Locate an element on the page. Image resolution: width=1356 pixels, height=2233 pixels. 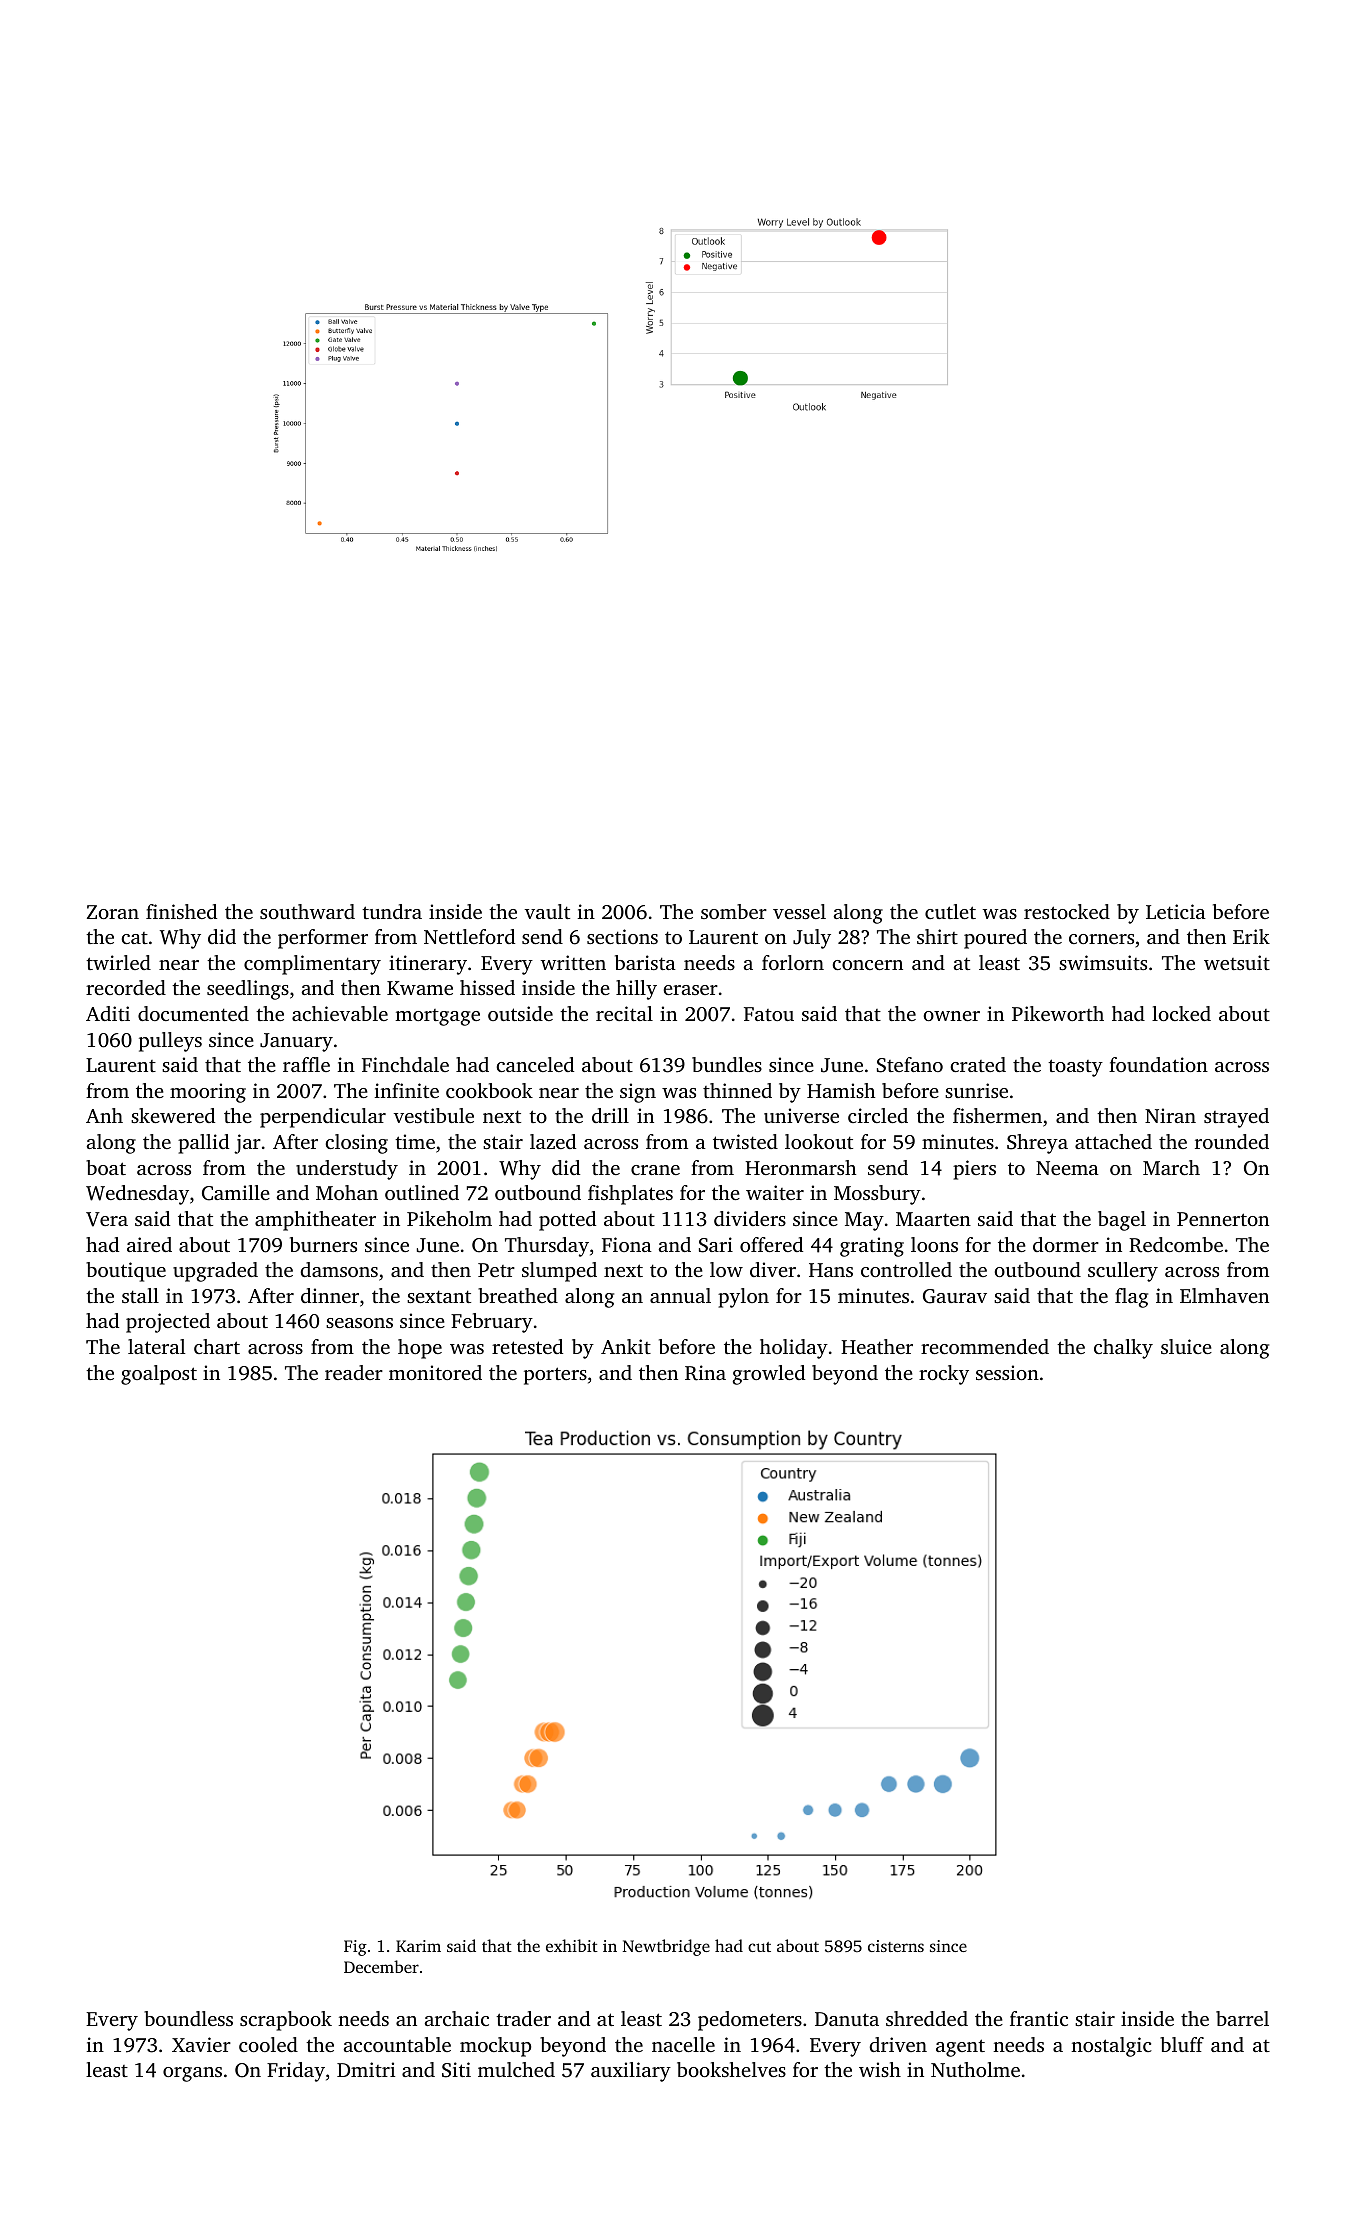
cisterns is located at coordinates (896, 1946).
